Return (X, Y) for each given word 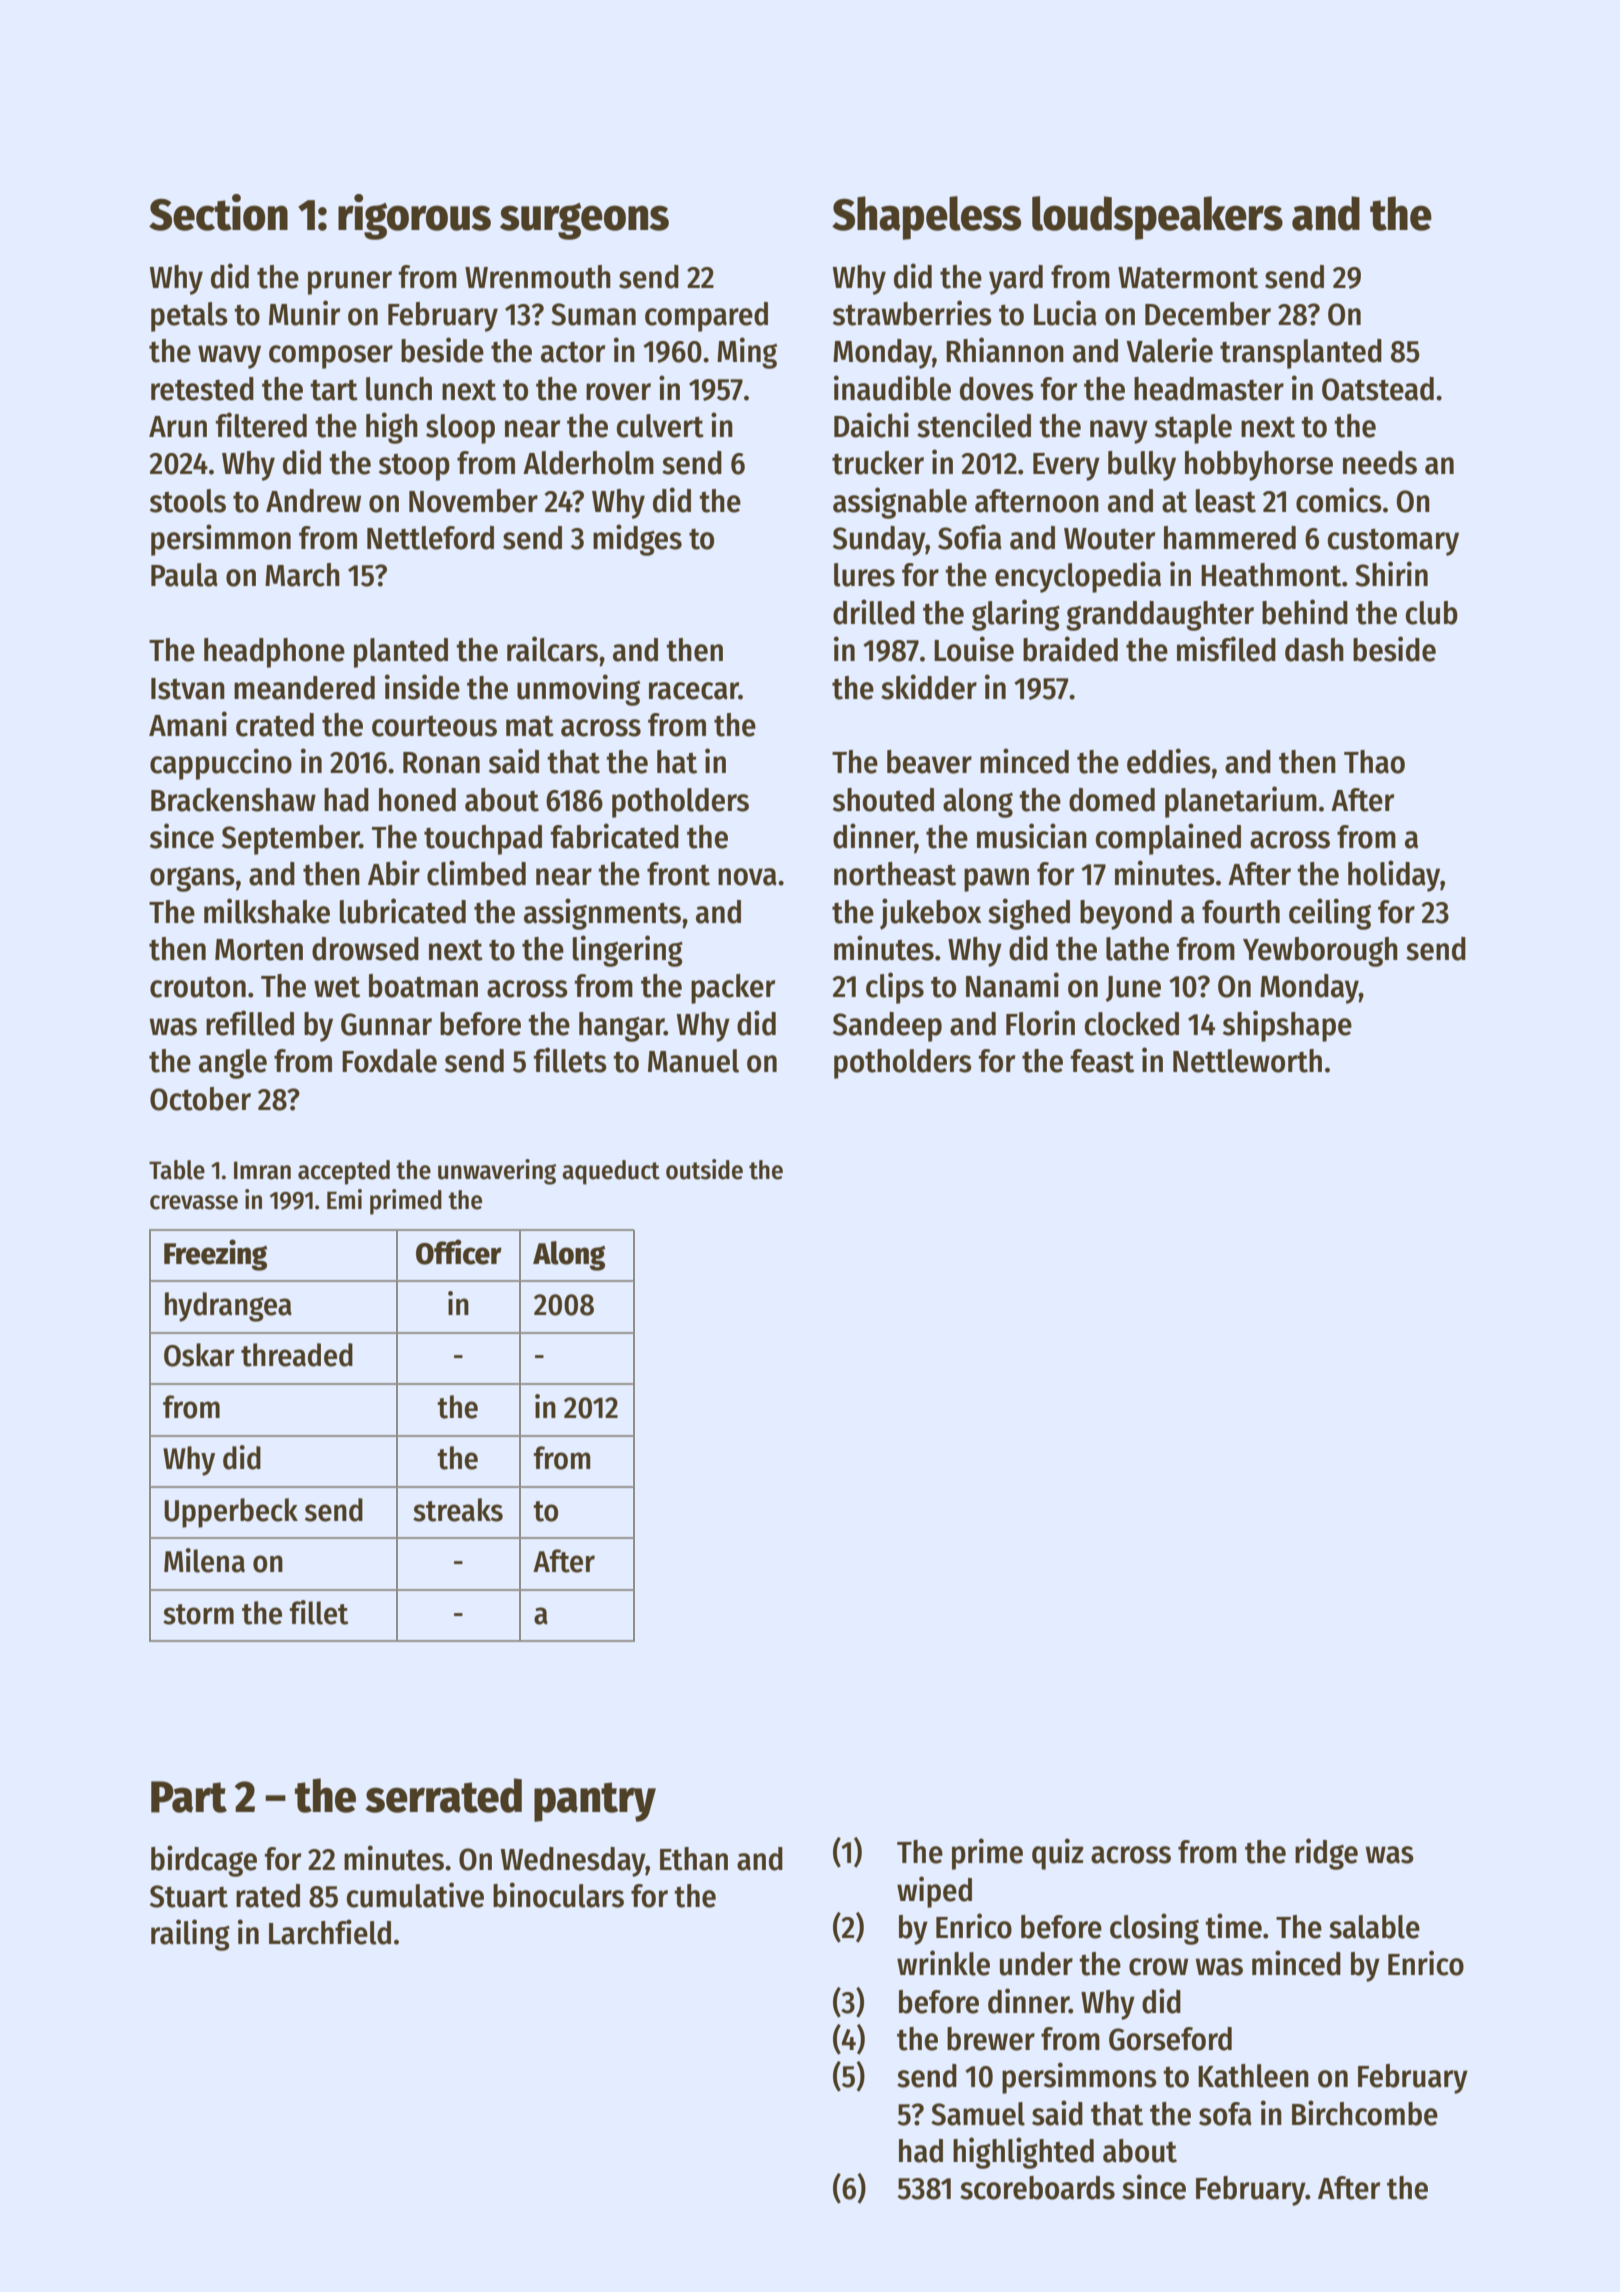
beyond (1126, 915)
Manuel (693, 1061)
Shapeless (926, 218)
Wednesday (573, 1862)
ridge (1326, 1854)
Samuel (978, 2114)
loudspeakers (1157, 218)
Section (218, 212)
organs (192, 879)
